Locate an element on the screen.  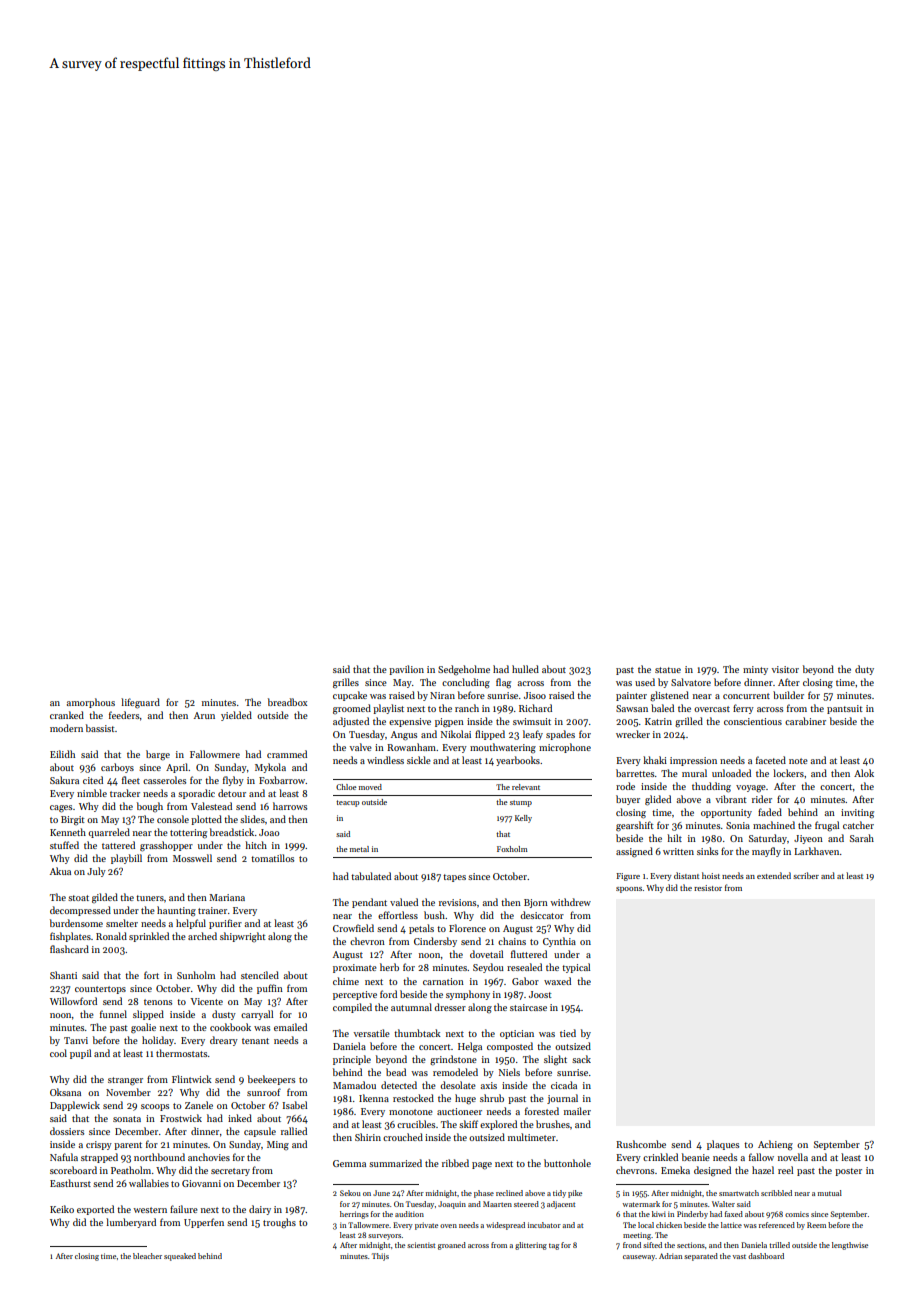
pavilion is located at coordinates (406, 670).
